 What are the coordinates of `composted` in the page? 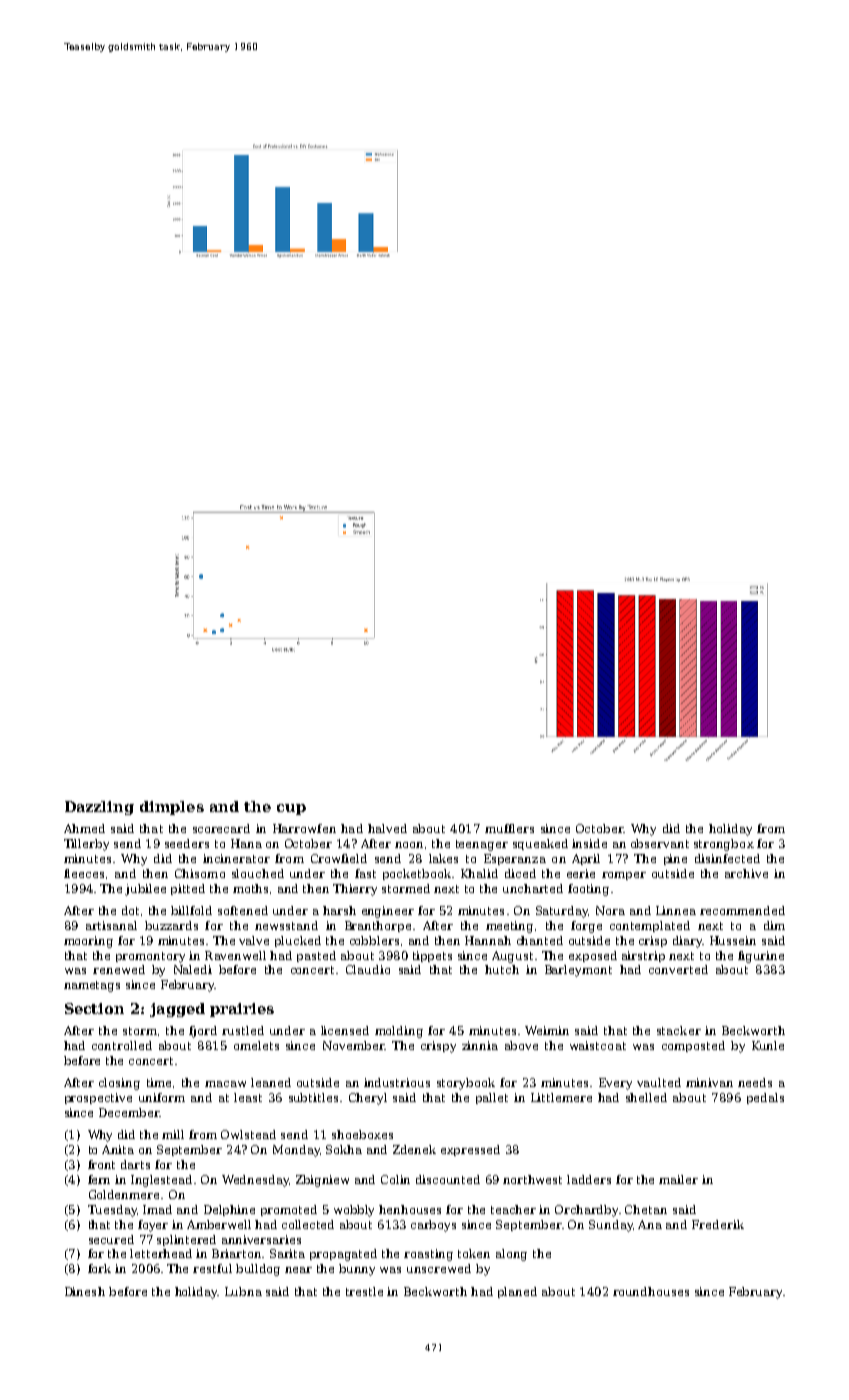 It's located at (693, 1046).
